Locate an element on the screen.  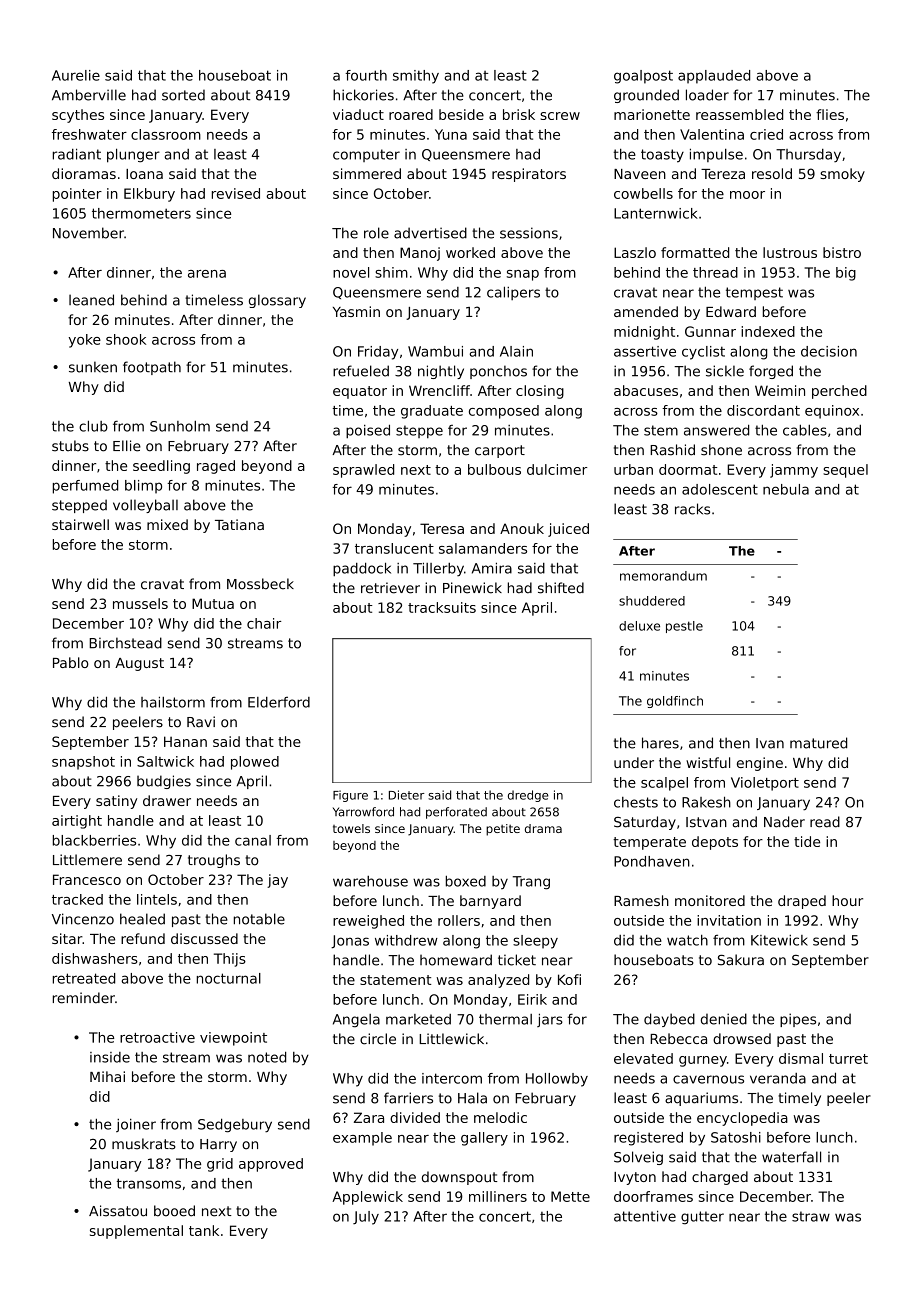
ponchos is located at coordinates (498, 372).
